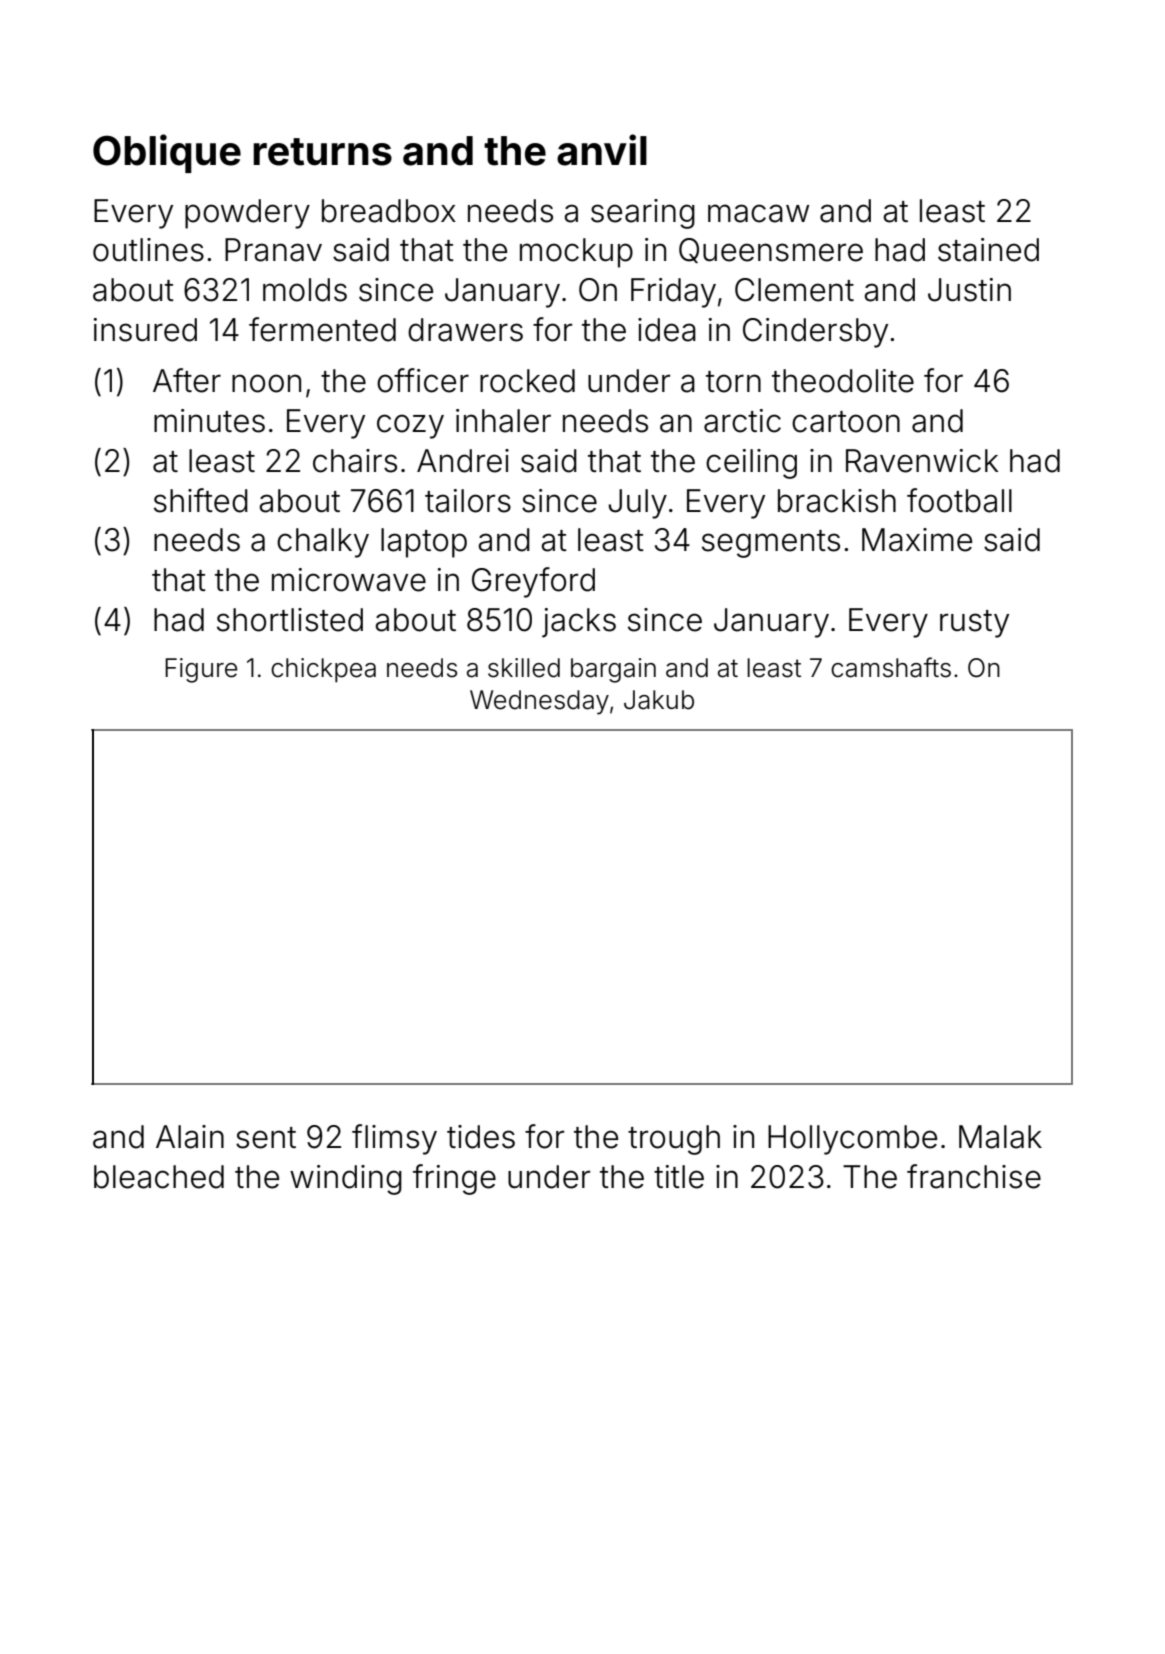 The image size is (1165, 1654). Describe the element at coordinates (674, 1140) in the document. I see `trough` at that location.
